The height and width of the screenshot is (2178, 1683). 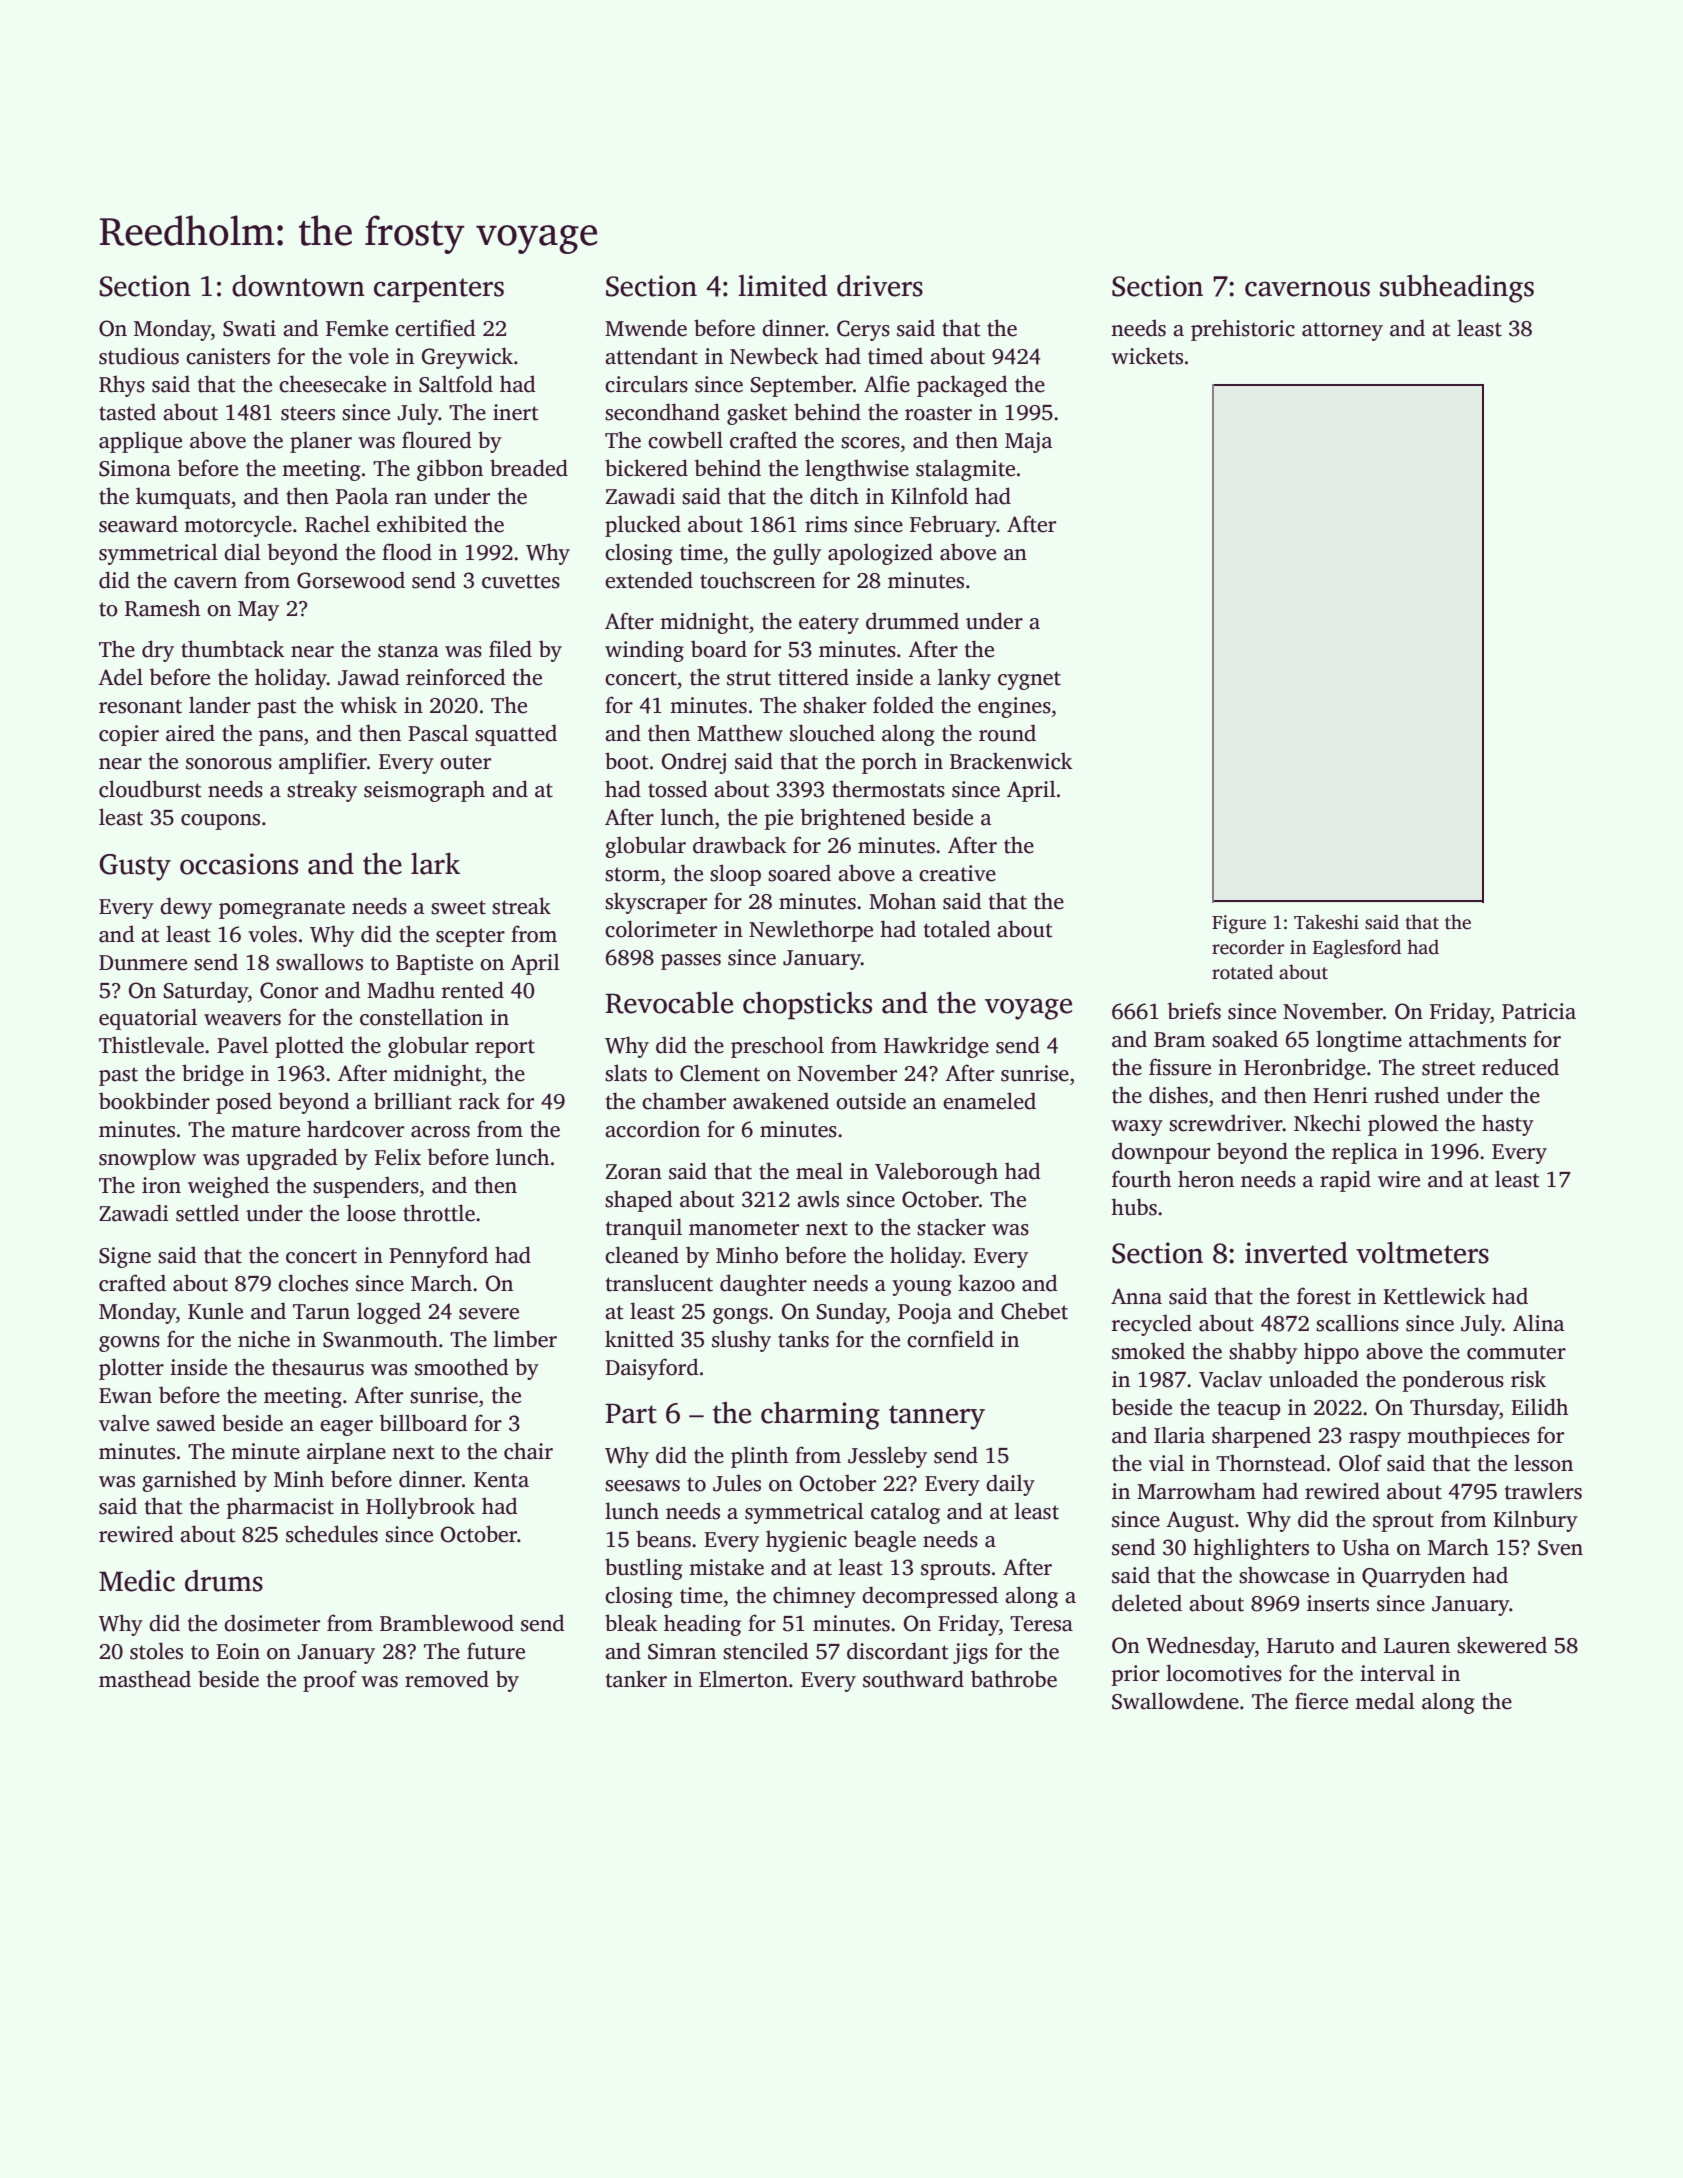 What do you see at coordinates (162, 608) in the screenshot?
I see `Ramesh` at bounding box center [162, 608].
